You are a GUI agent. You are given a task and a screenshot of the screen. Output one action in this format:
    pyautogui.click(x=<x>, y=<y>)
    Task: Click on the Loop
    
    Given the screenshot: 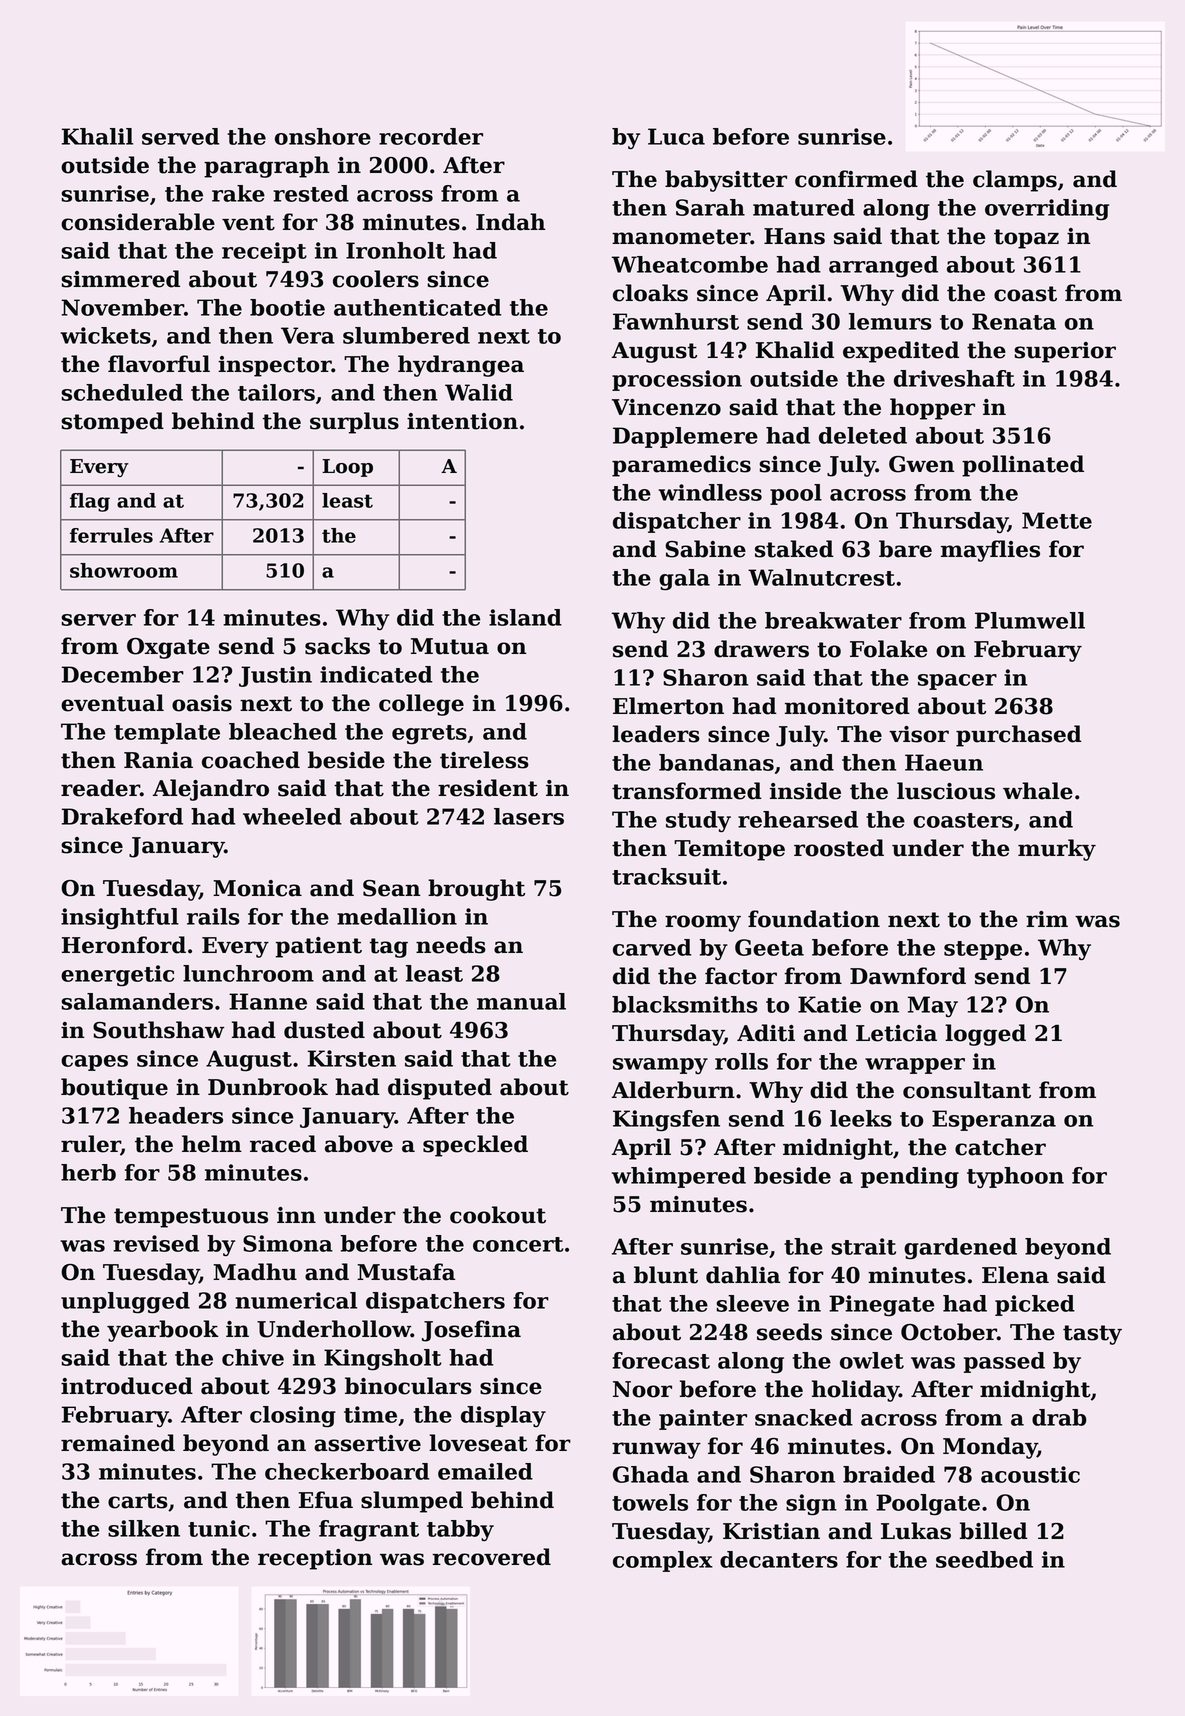 What is the action you would take?
    pyautogui.click(x=347, y=468)
